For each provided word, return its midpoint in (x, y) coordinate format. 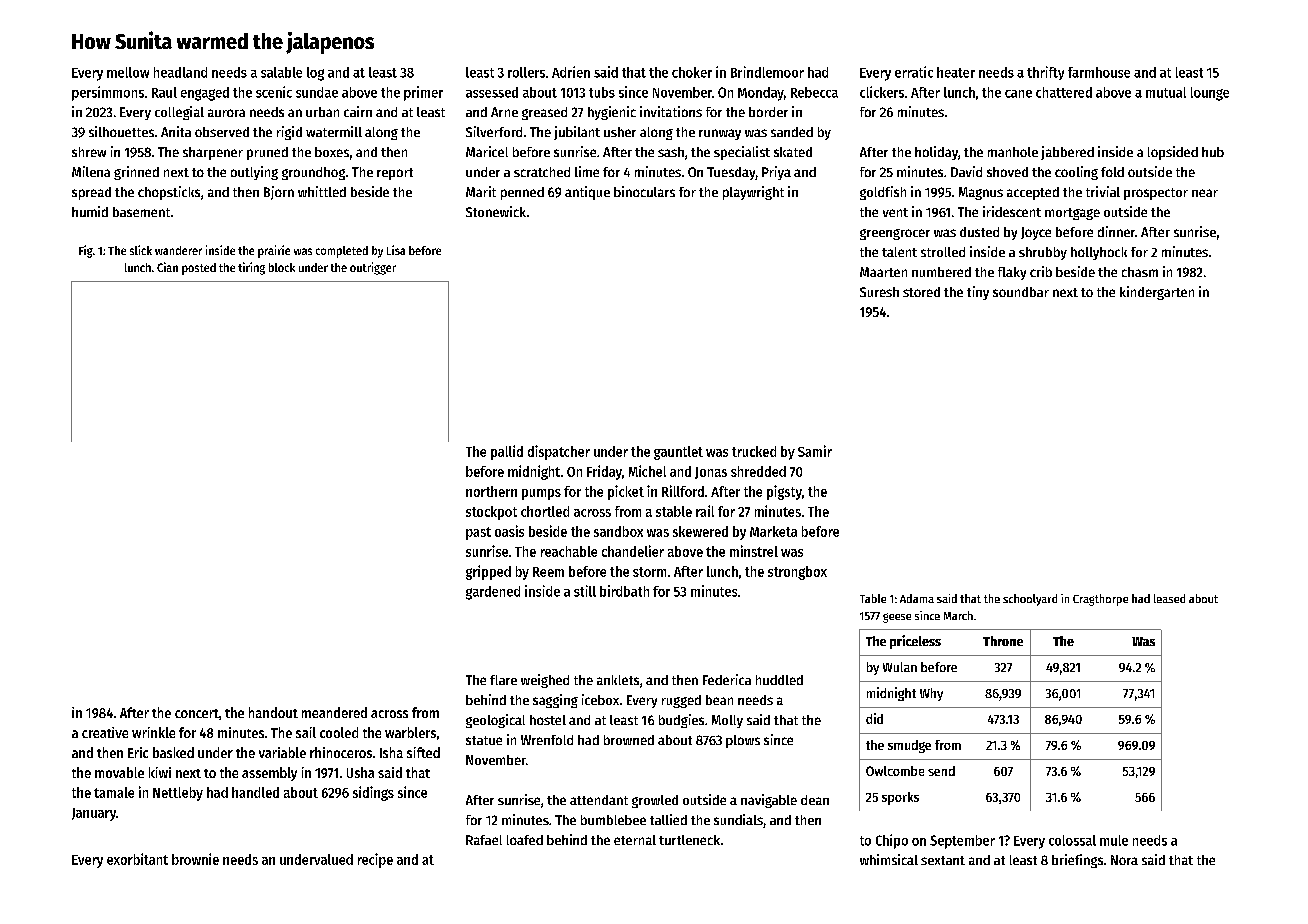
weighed (545, 681)
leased (1169, 598)
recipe (375, 860)
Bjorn (279, 193)
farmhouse (1099, 72)
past (478, 533)
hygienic (612, 113)
